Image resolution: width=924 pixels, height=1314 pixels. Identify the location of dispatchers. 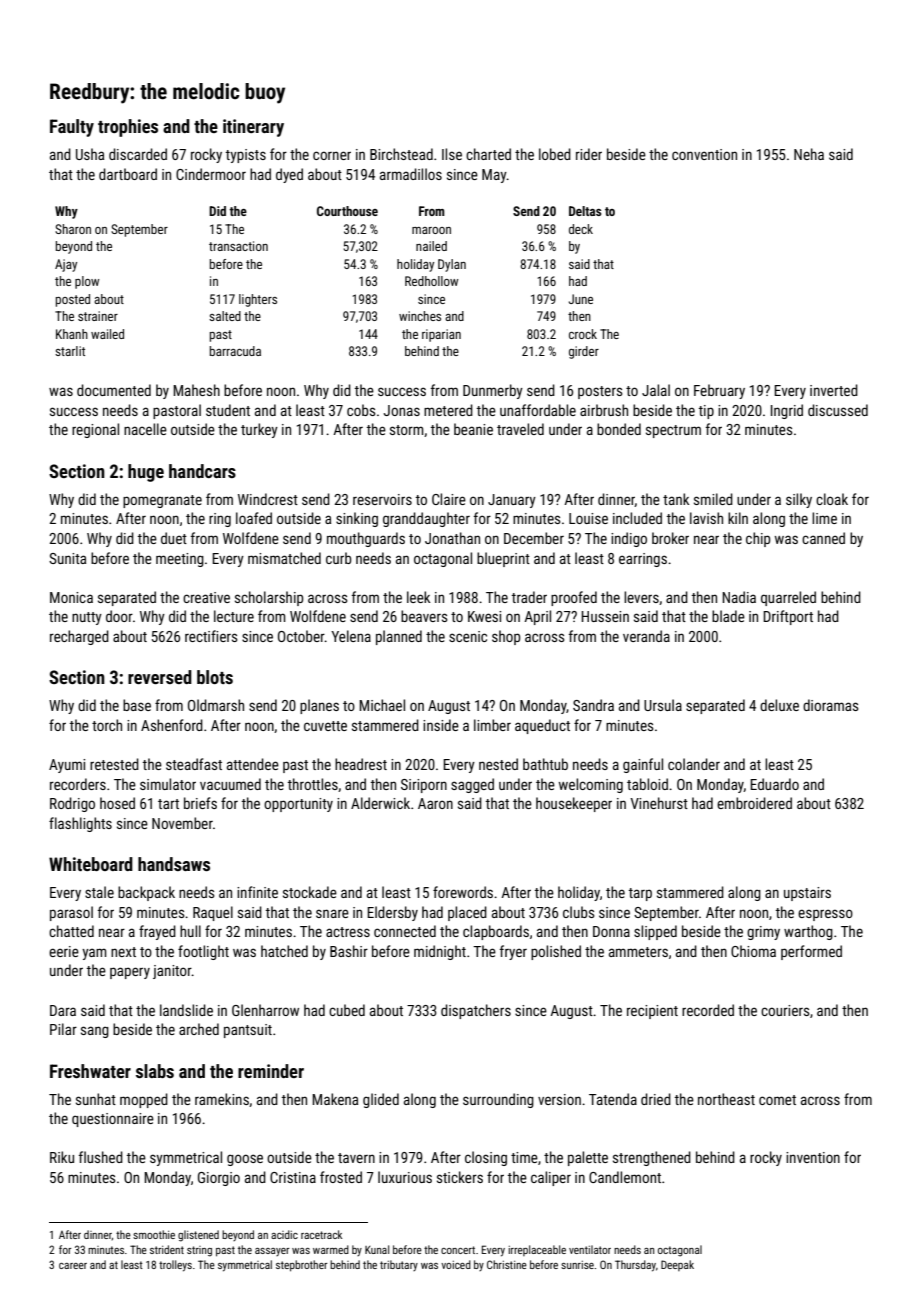
(476, 1011).
